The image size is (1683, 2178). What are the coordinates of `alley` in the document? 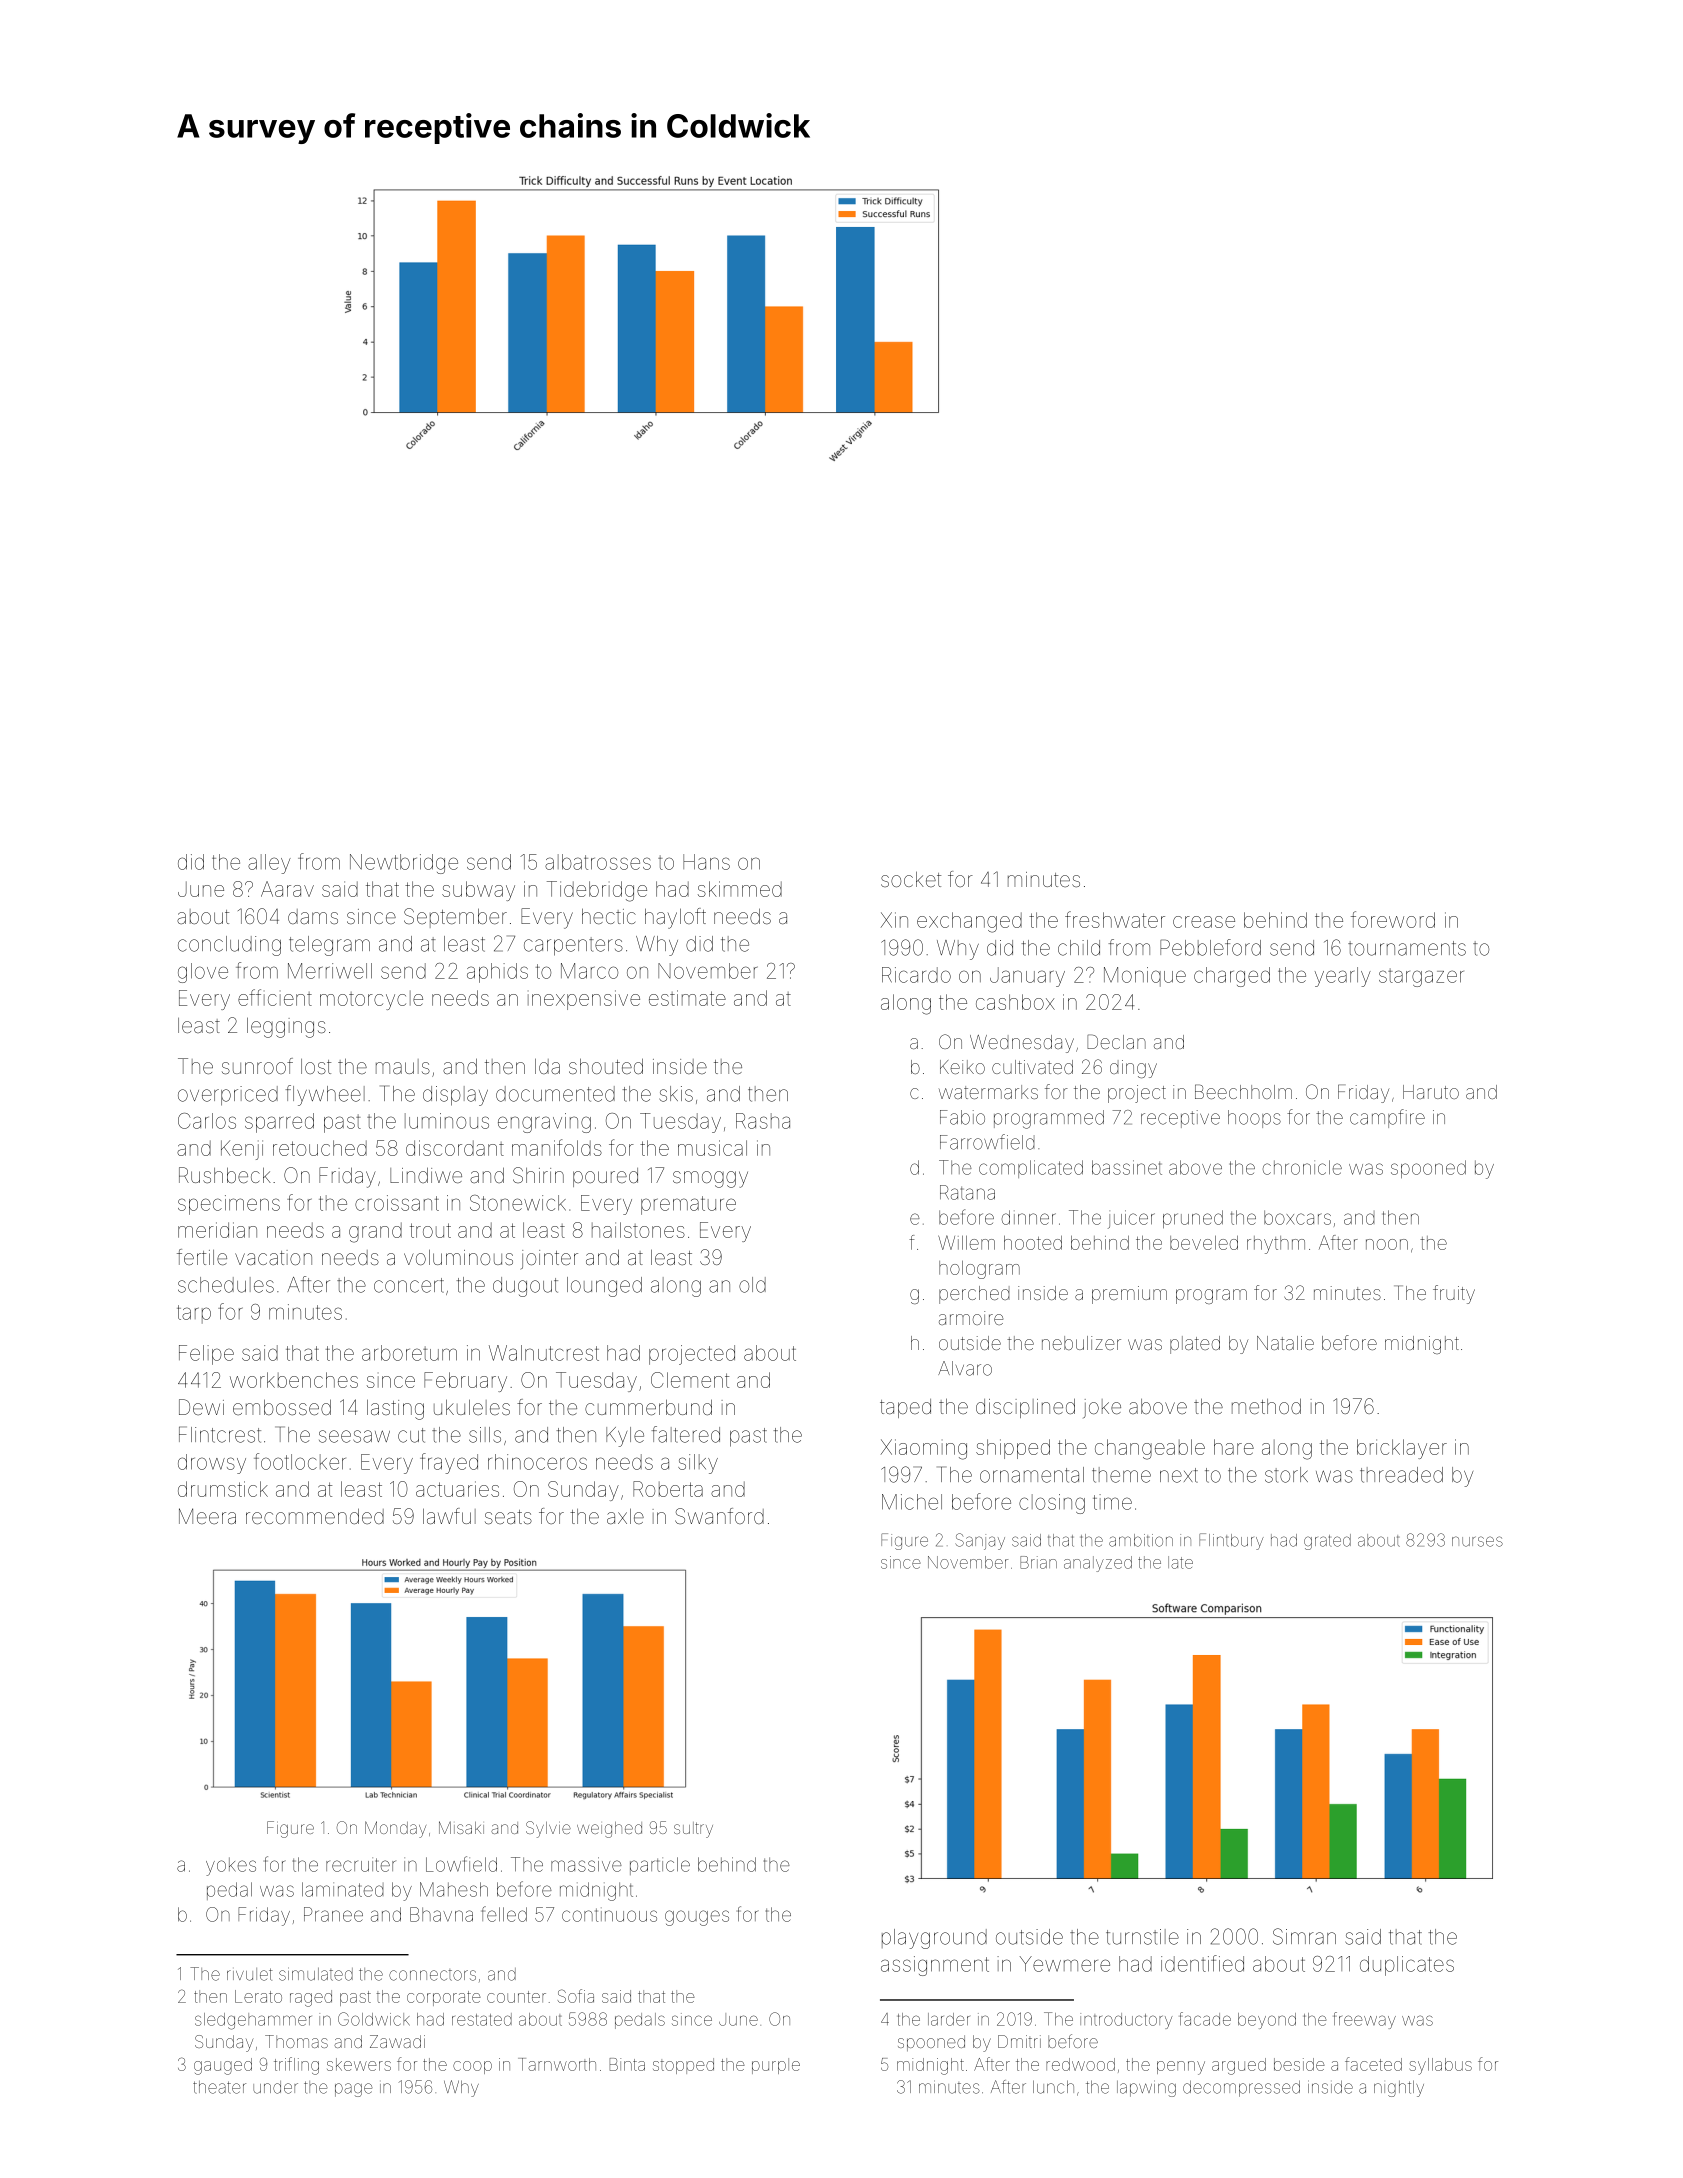 It's located at (269, 864).
